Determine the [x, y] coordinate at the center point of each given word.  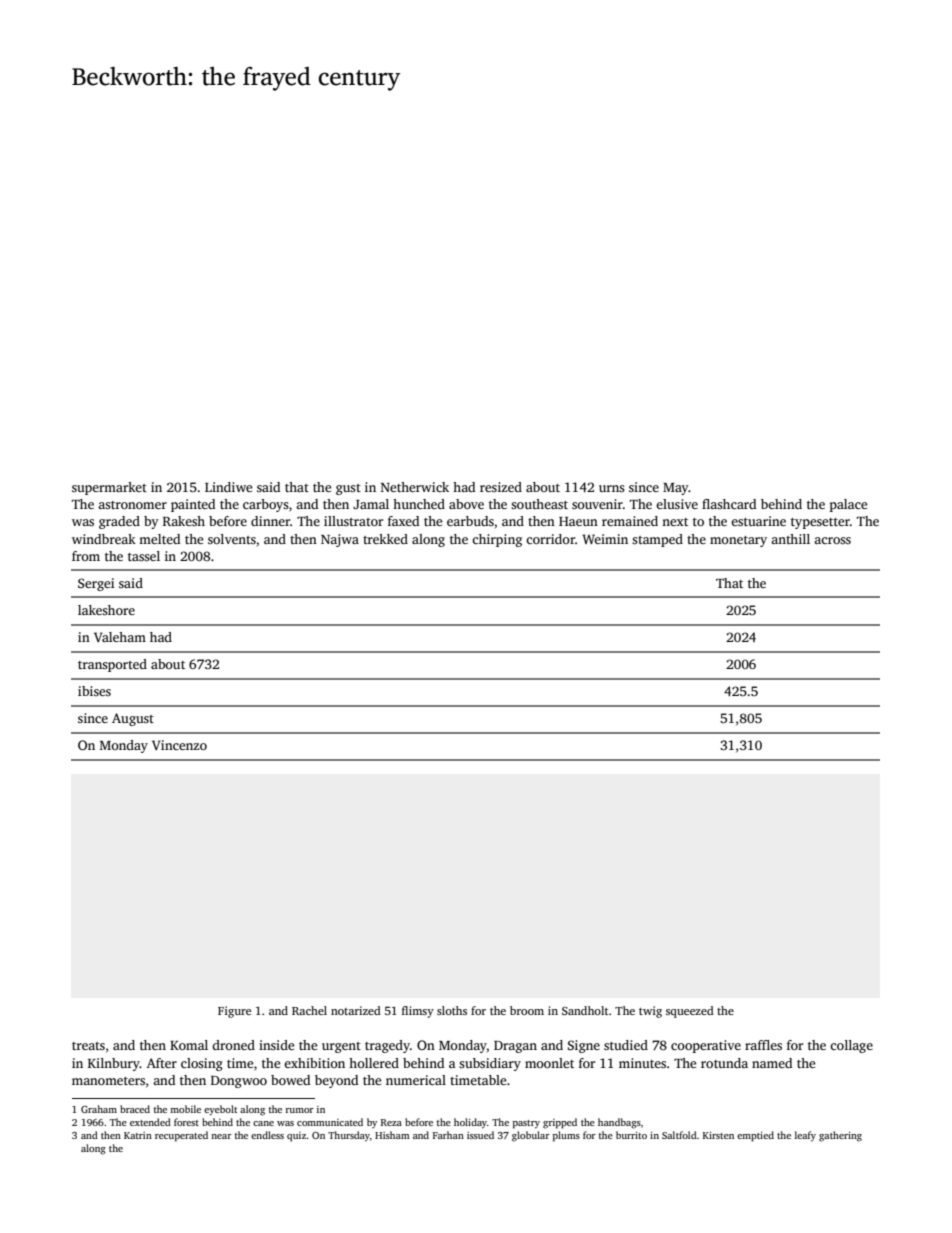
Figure [234, 1012]
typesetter [820, 523]
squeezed [690, 1012]
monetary [738, 541]
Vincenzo [179, 745]
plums [566, 1136]
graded [119, 522]
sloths [452, 1010]
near [221, 1136]
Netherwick [415, 487]
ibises [94, 691]
